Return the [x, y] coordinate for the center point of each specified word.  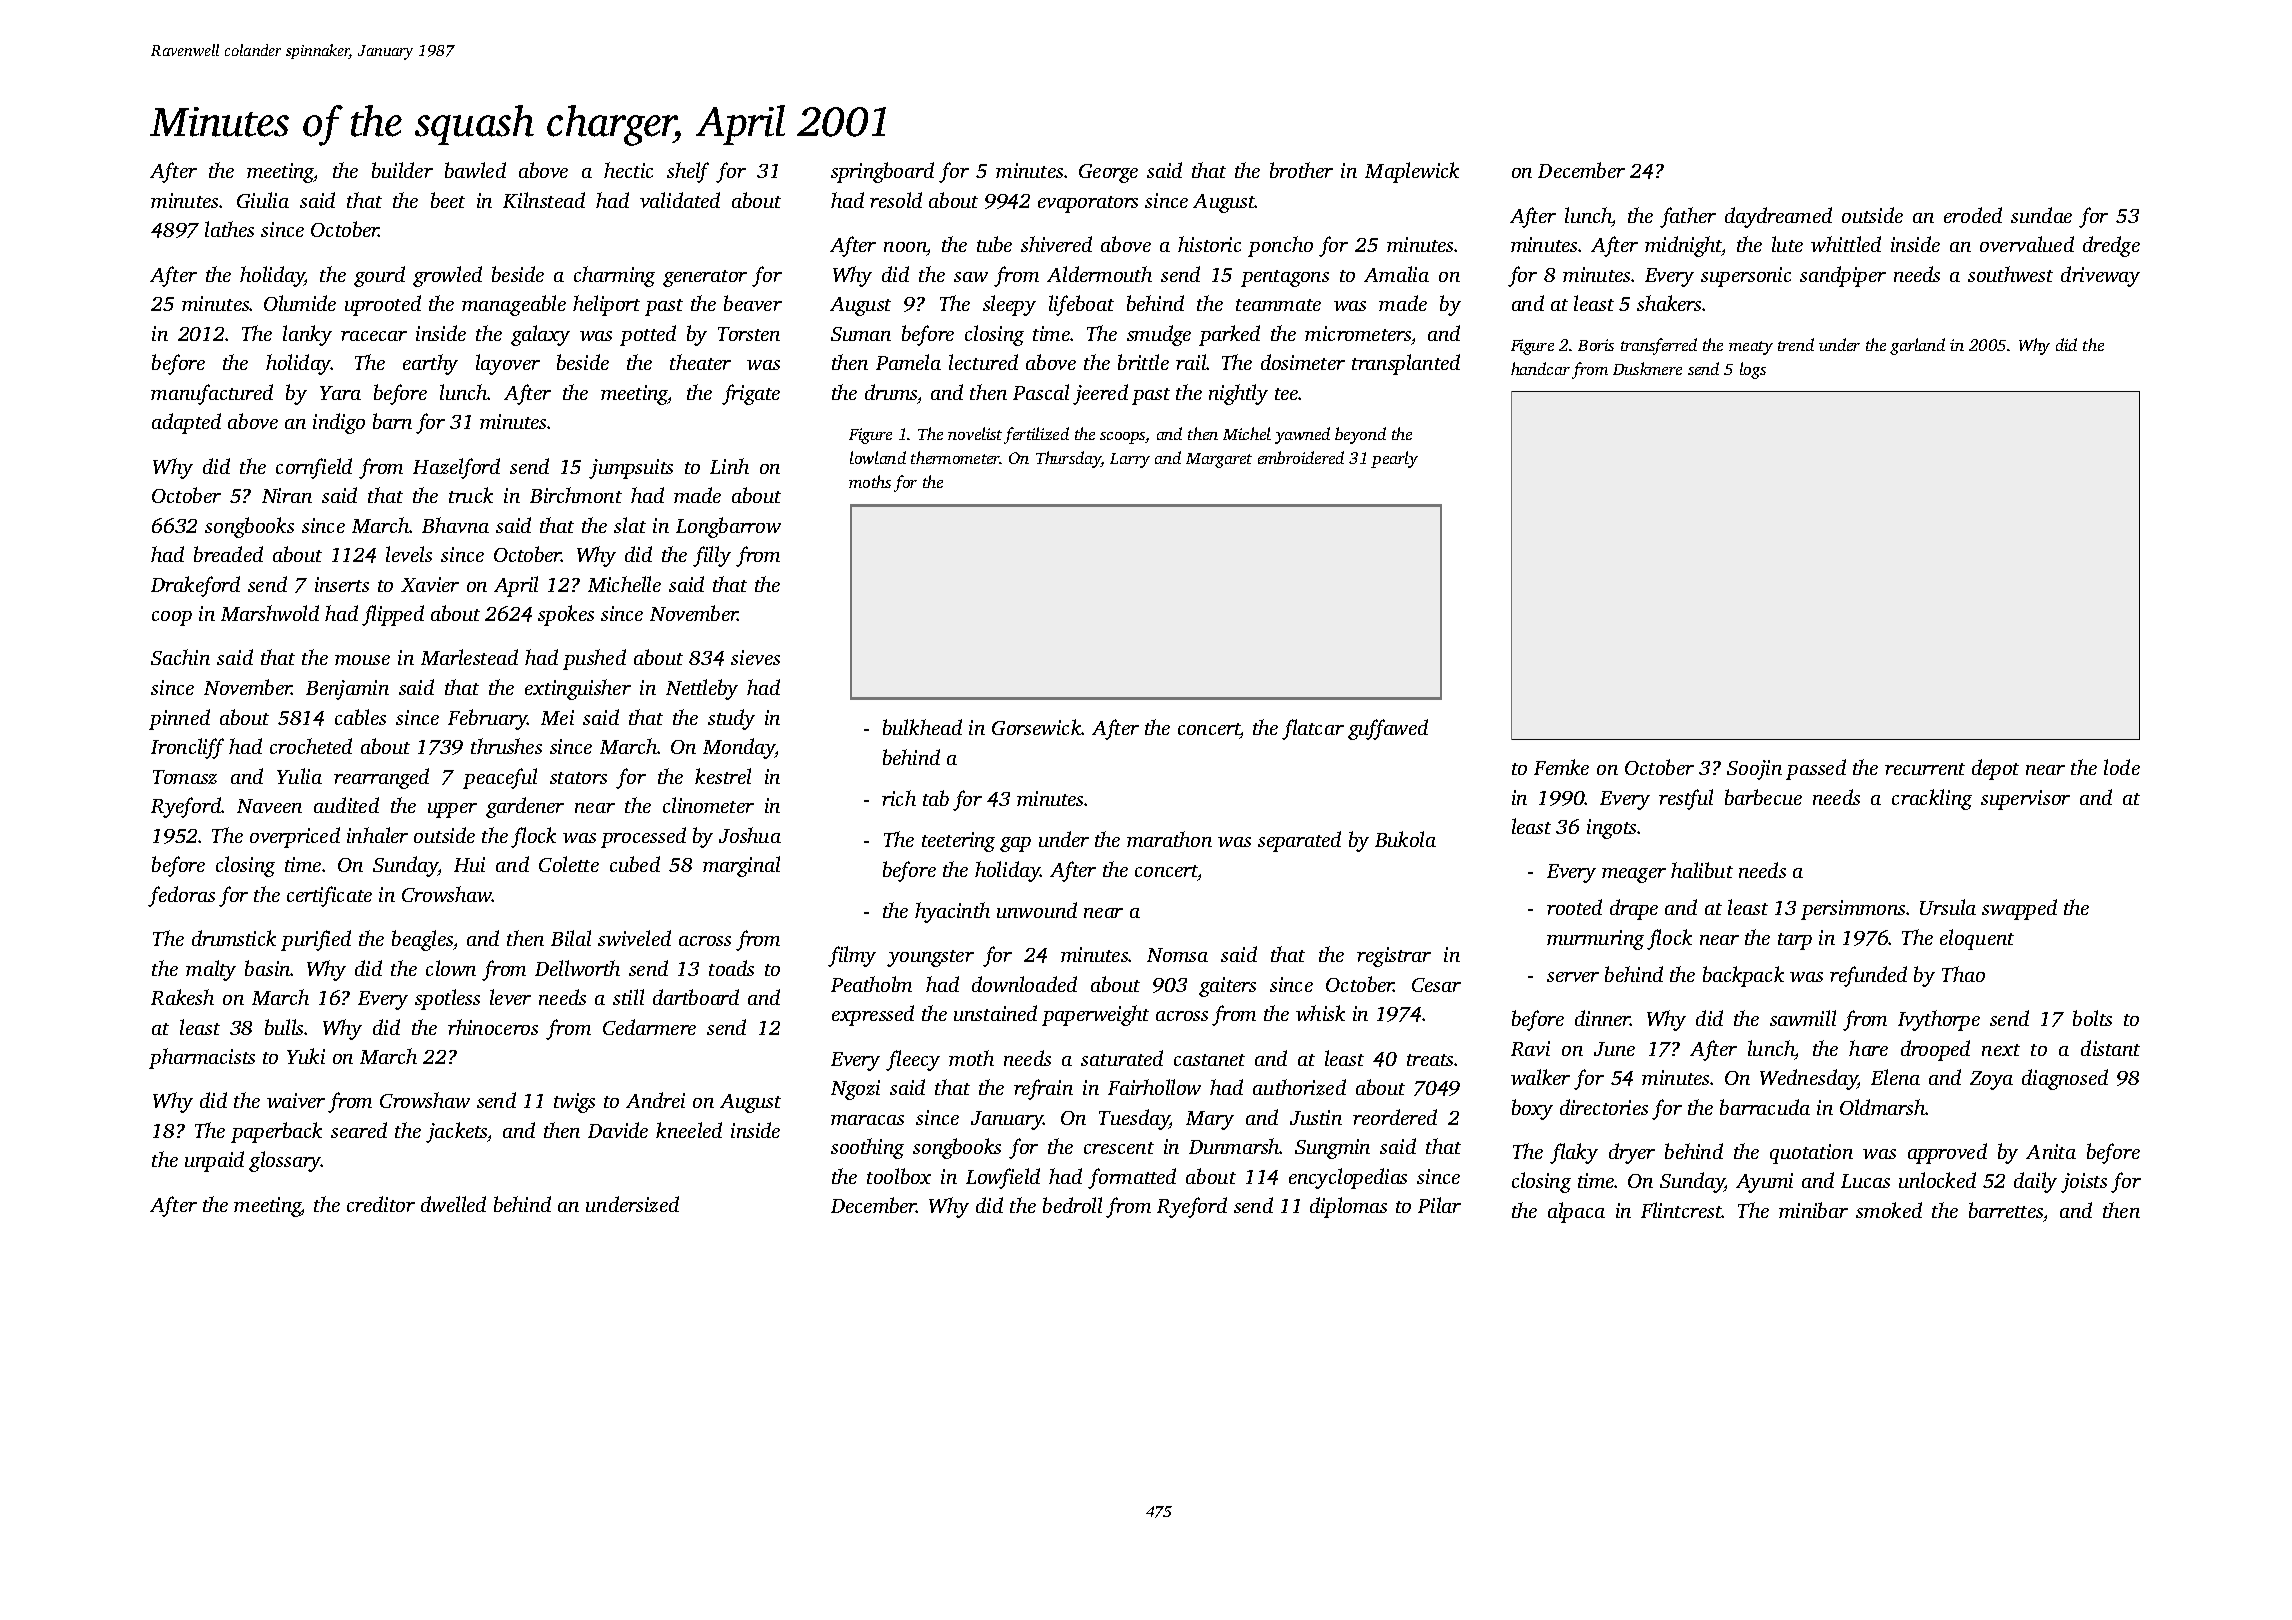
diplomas [1348, 1207]
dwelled [453, 1204]
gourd [379, 276]
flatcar [1313, 729]
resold [896, 200]
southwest [2010, 274]
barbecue [1763, 797]
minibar [1813, 1210]
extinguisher [578, 689]
